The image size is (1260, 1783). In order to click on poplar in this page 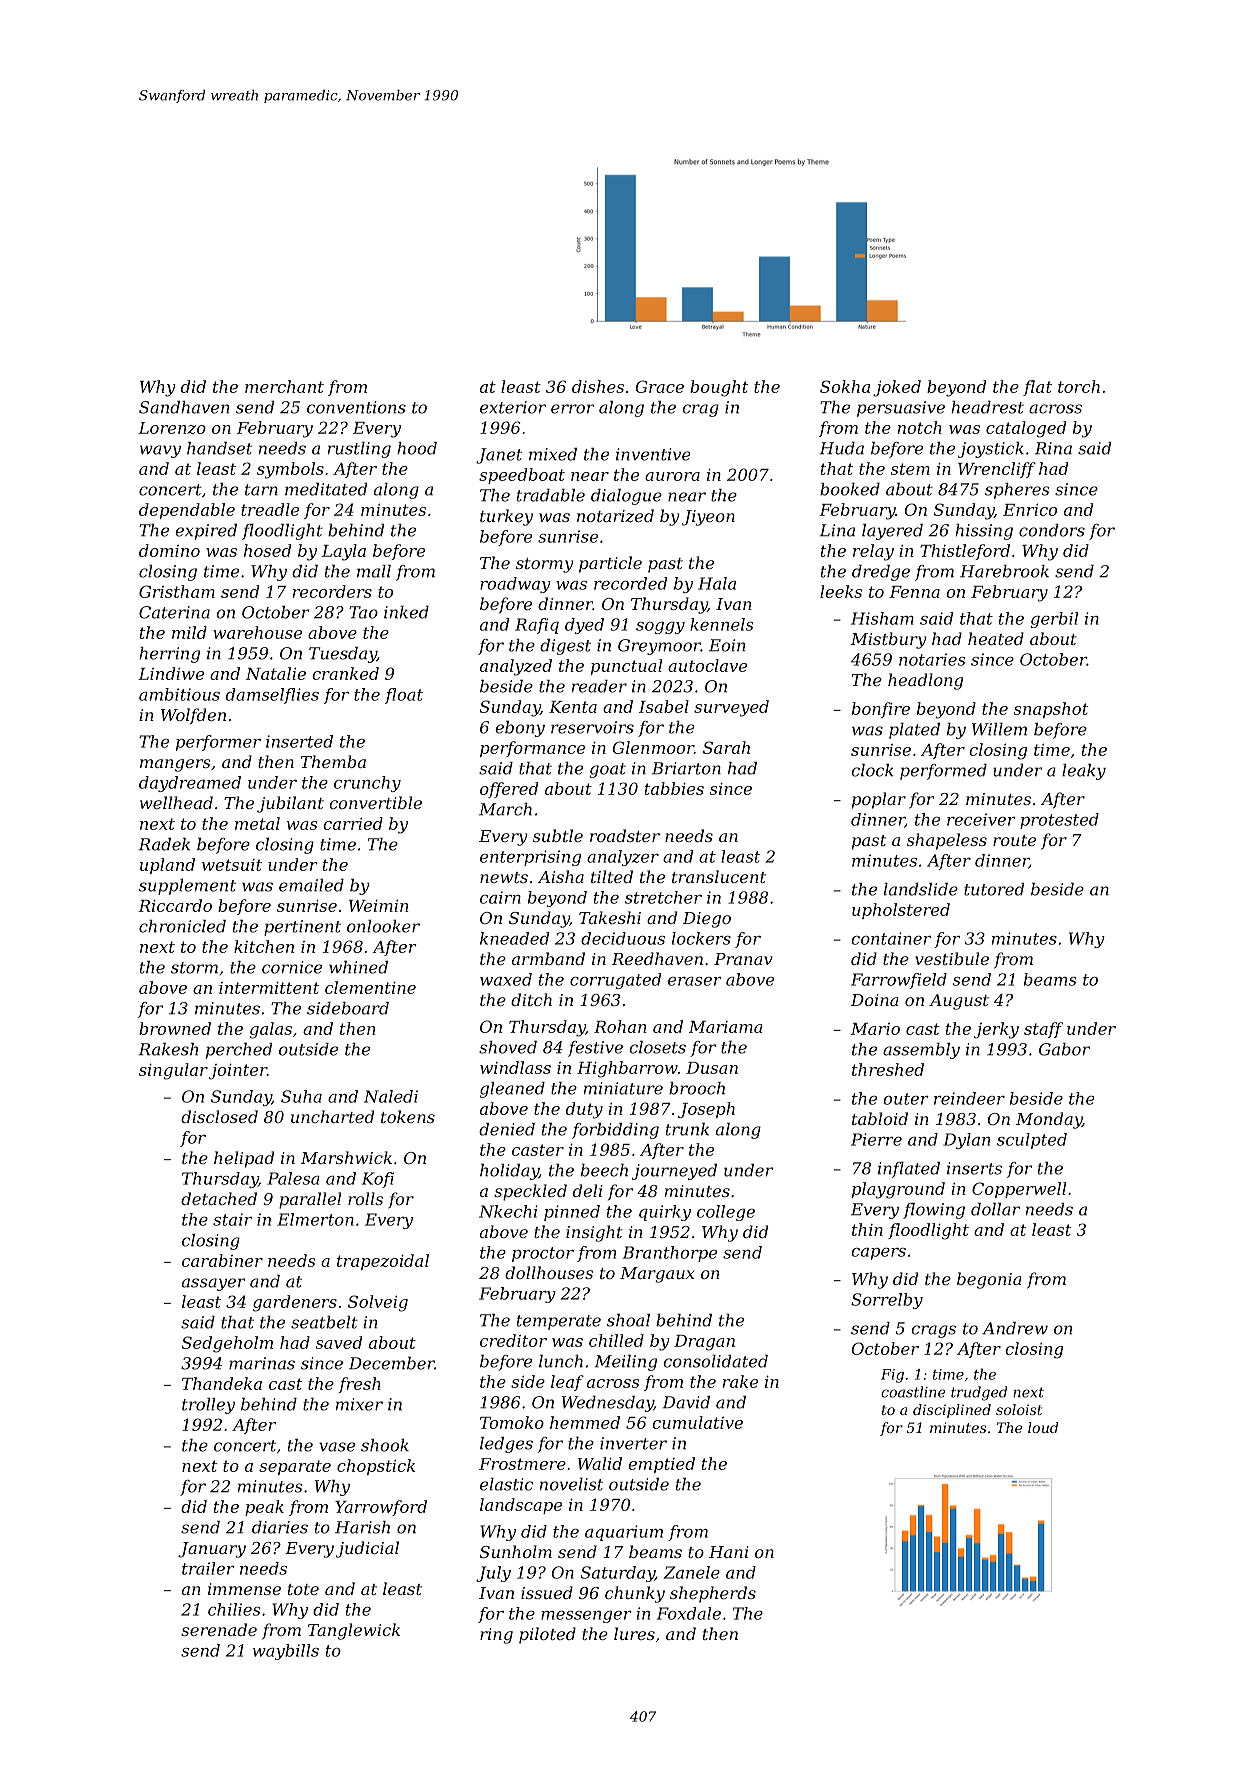, I will do `click(879, 800)`.
